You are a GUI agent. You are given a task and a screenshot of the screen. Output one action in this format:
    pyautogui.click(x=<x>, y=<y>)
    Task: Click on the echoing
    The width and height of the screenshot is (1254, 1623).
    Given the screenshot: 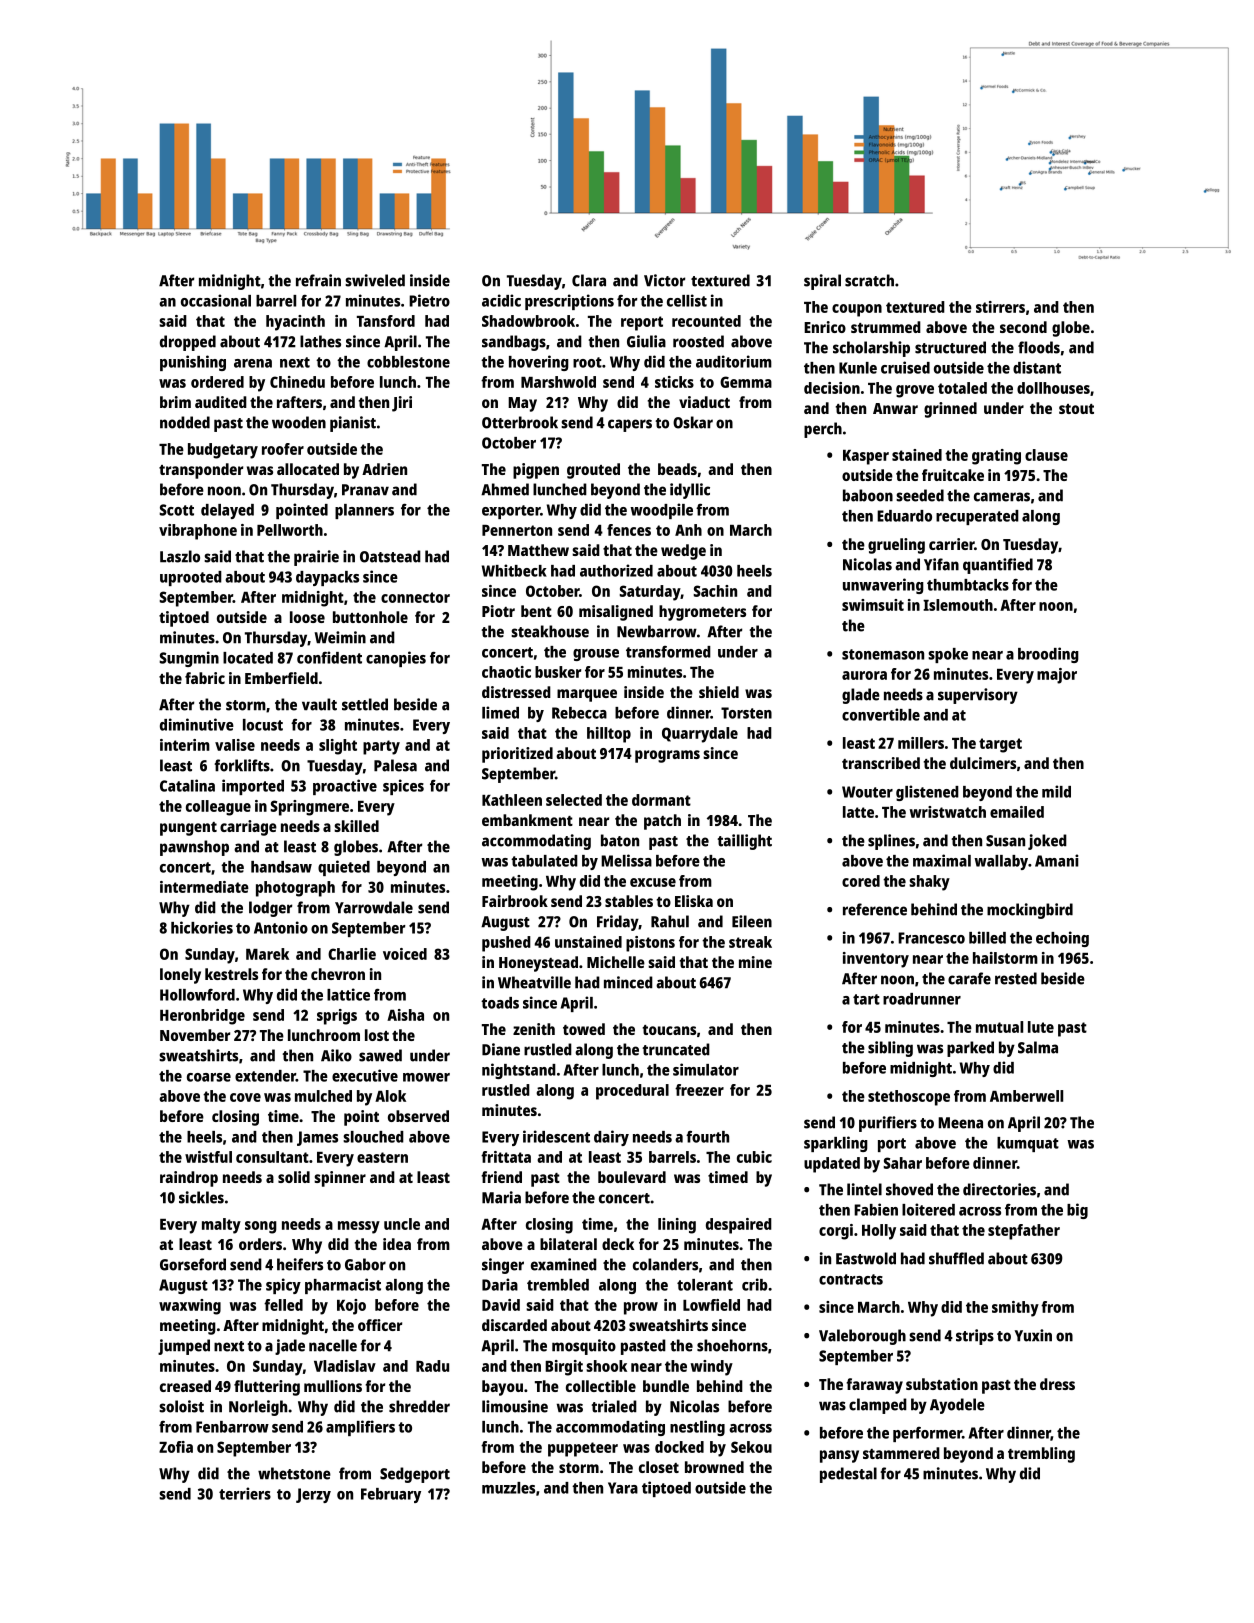 What is the action you would take?
    pyautogui.click(x=1062, y=939)
